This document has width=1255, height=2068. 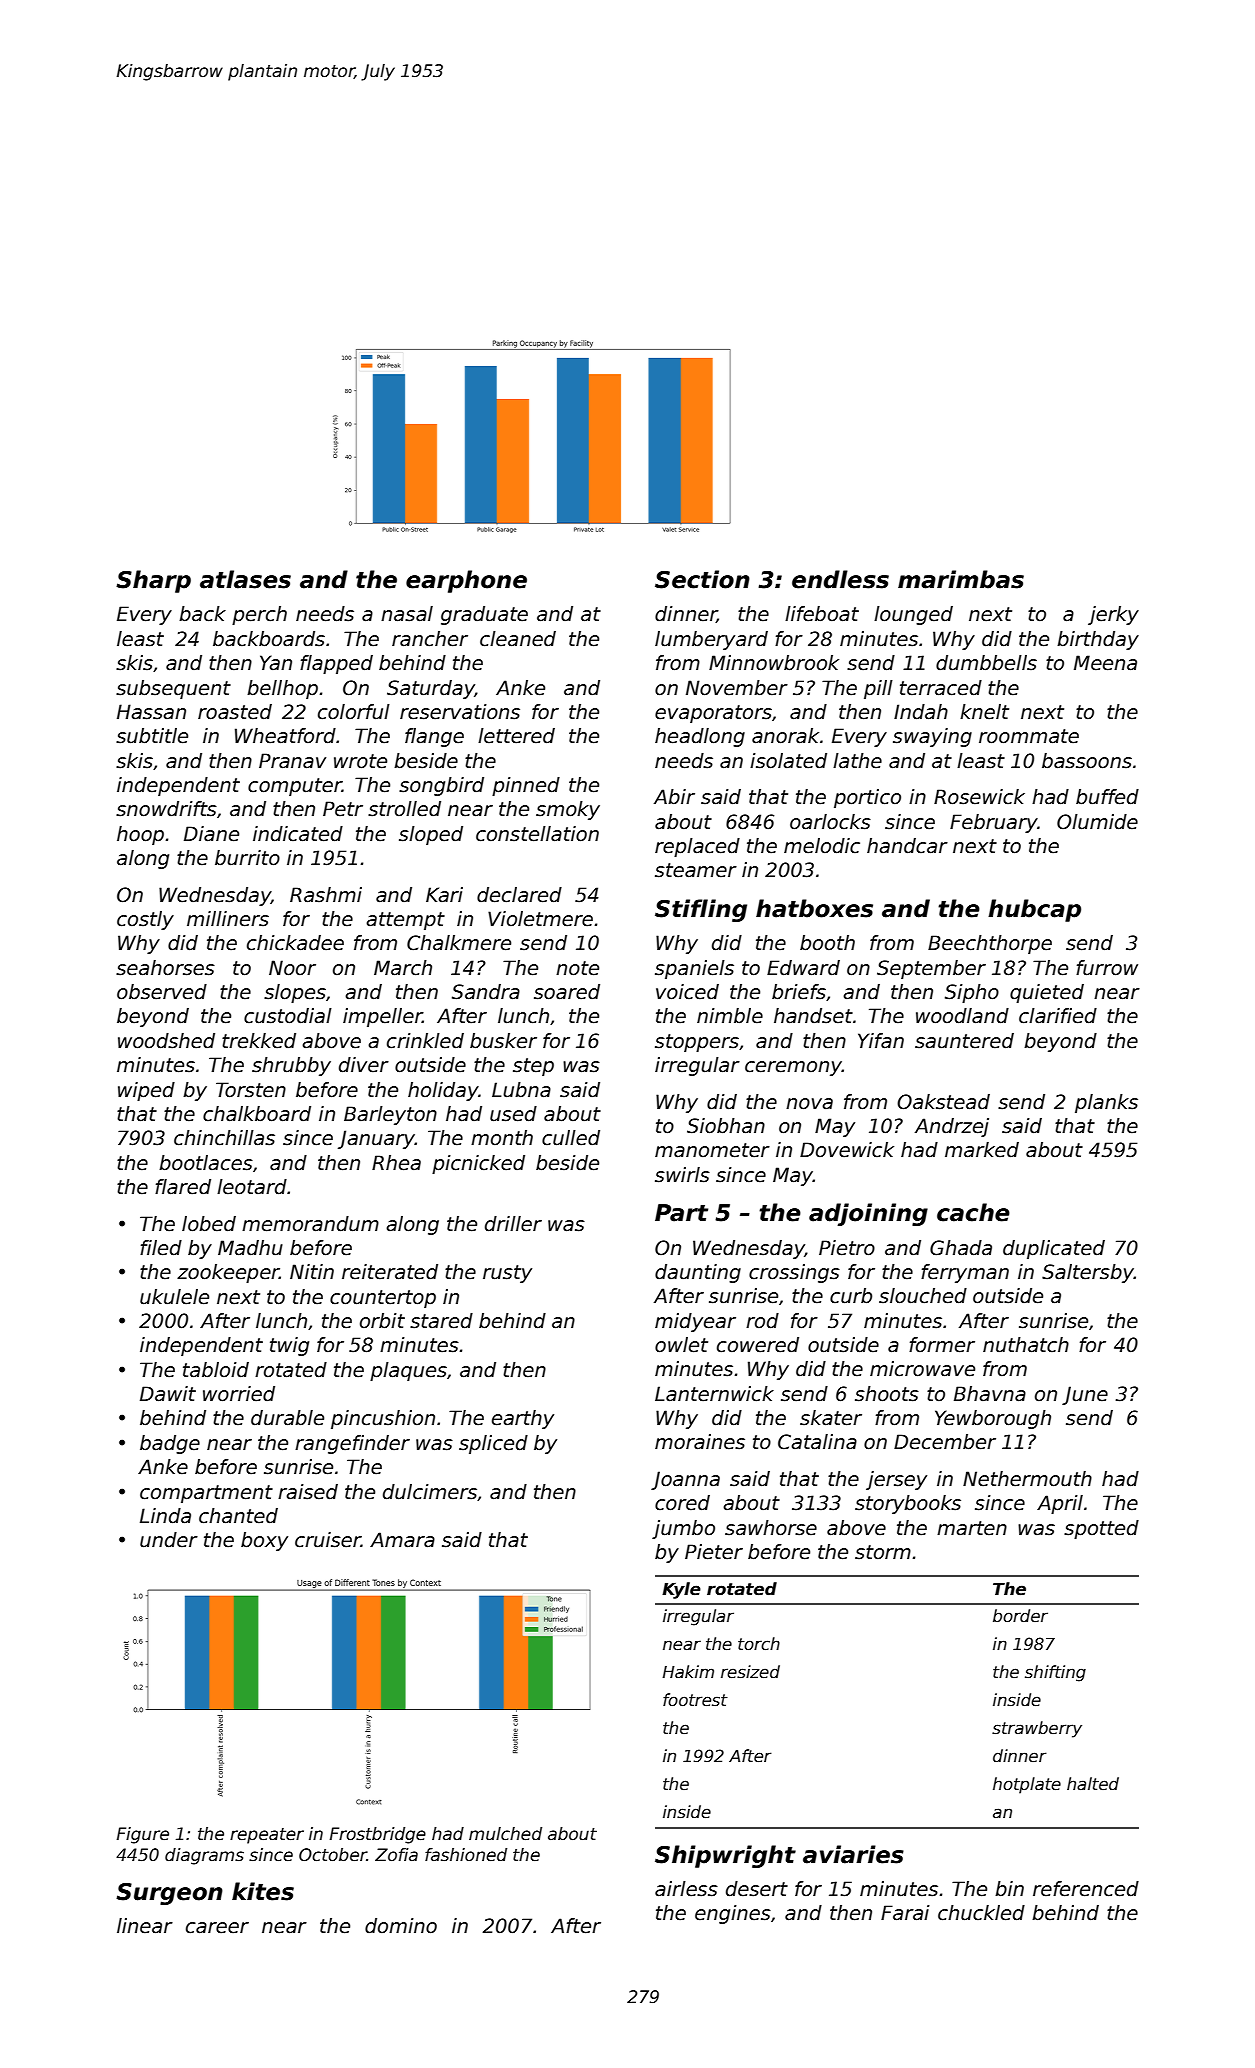 I want to click on flapped, so click(x=336, y=664).
